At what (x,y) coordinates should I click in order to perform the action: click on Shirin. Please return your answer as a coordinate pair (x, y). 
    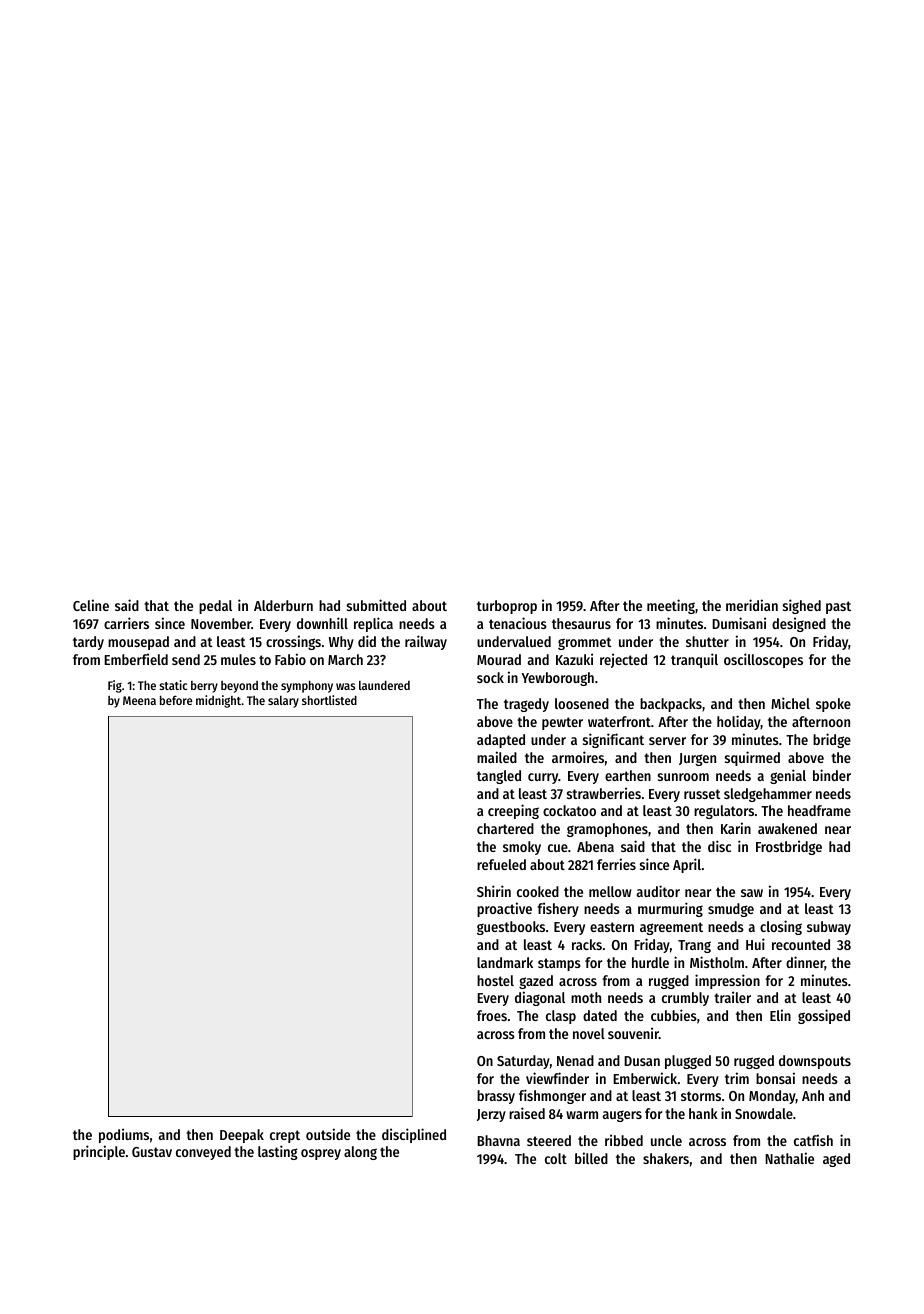
    Looking at the image, I should click on (494, 891).
